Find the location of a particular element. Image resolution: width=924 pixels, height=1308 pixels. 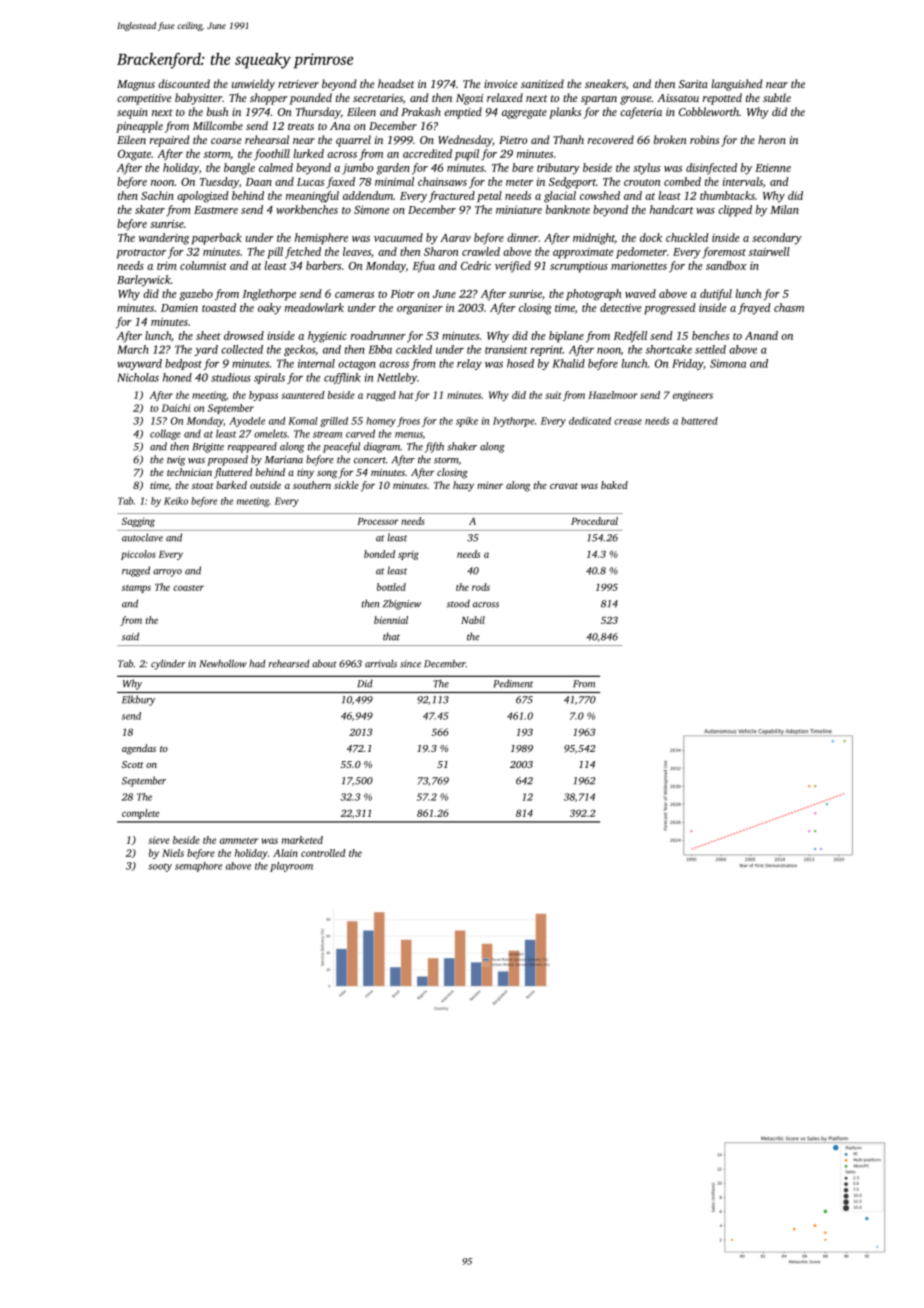

barked is located at coordinates (231, 485).
